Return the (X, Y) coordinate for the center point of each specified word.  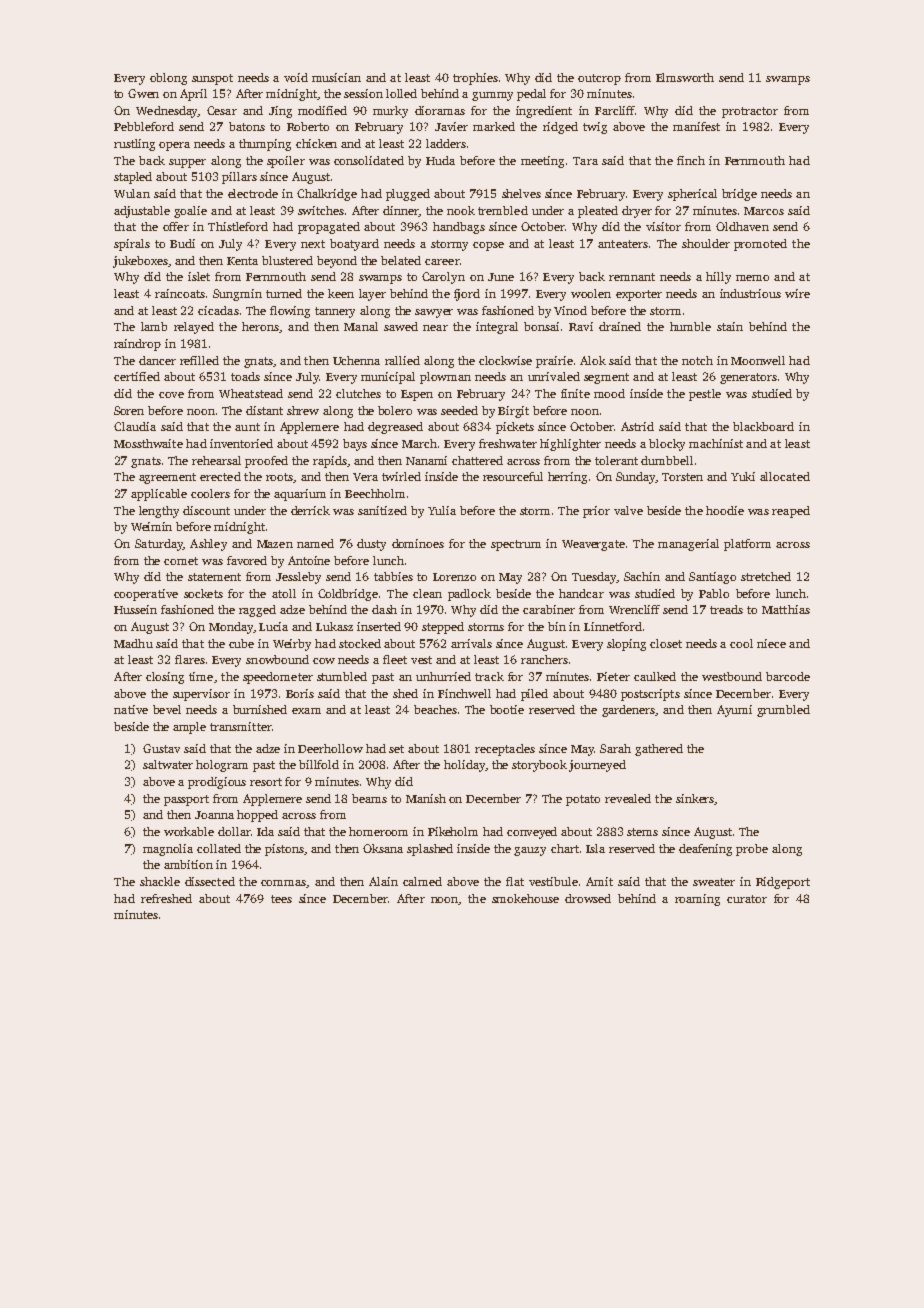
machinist (716, 443)
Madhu (133, 643)
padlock (469, 595)
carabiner (549, 609)
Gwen (143, 93)
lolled (401, 93)
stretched (766, 576)
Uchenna (356, 360)
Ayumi (734, 711)
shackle (160, 881)
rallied (402, 360)
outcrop (599, 79)
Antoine (309, 560)
